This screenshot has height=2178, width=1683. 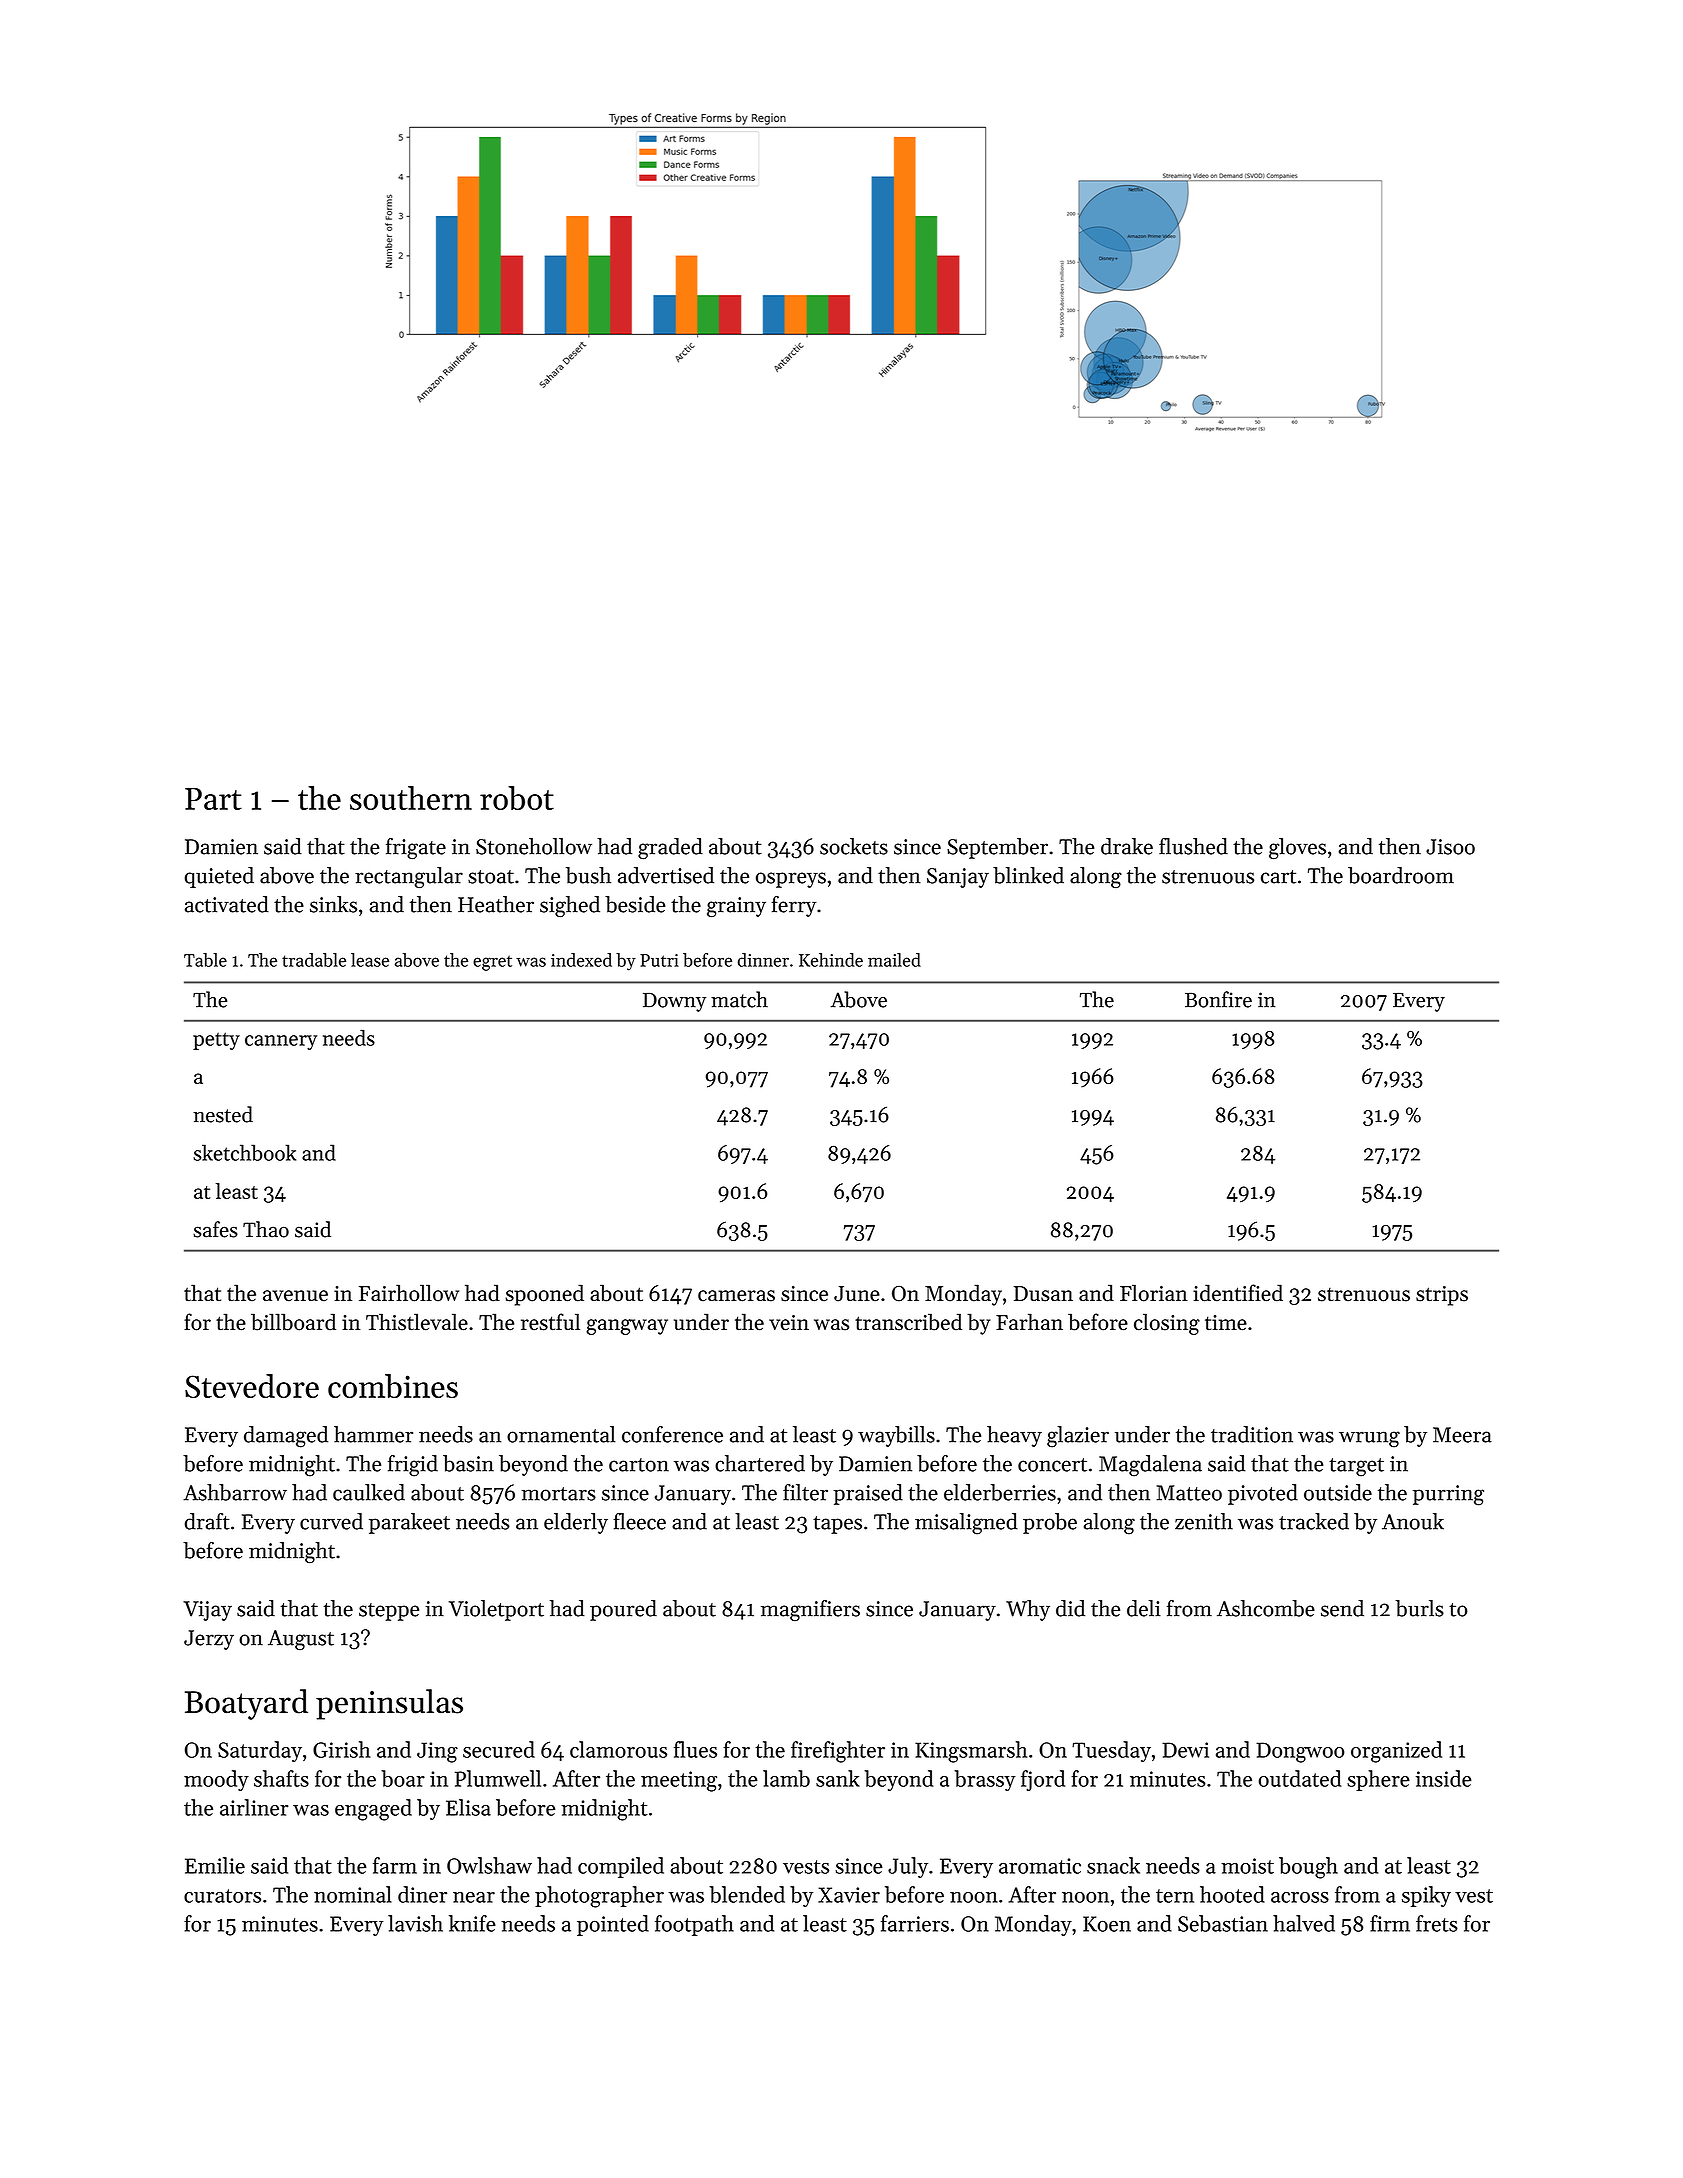 I want to click on Jisoo, so click(x=1450, y=847).
